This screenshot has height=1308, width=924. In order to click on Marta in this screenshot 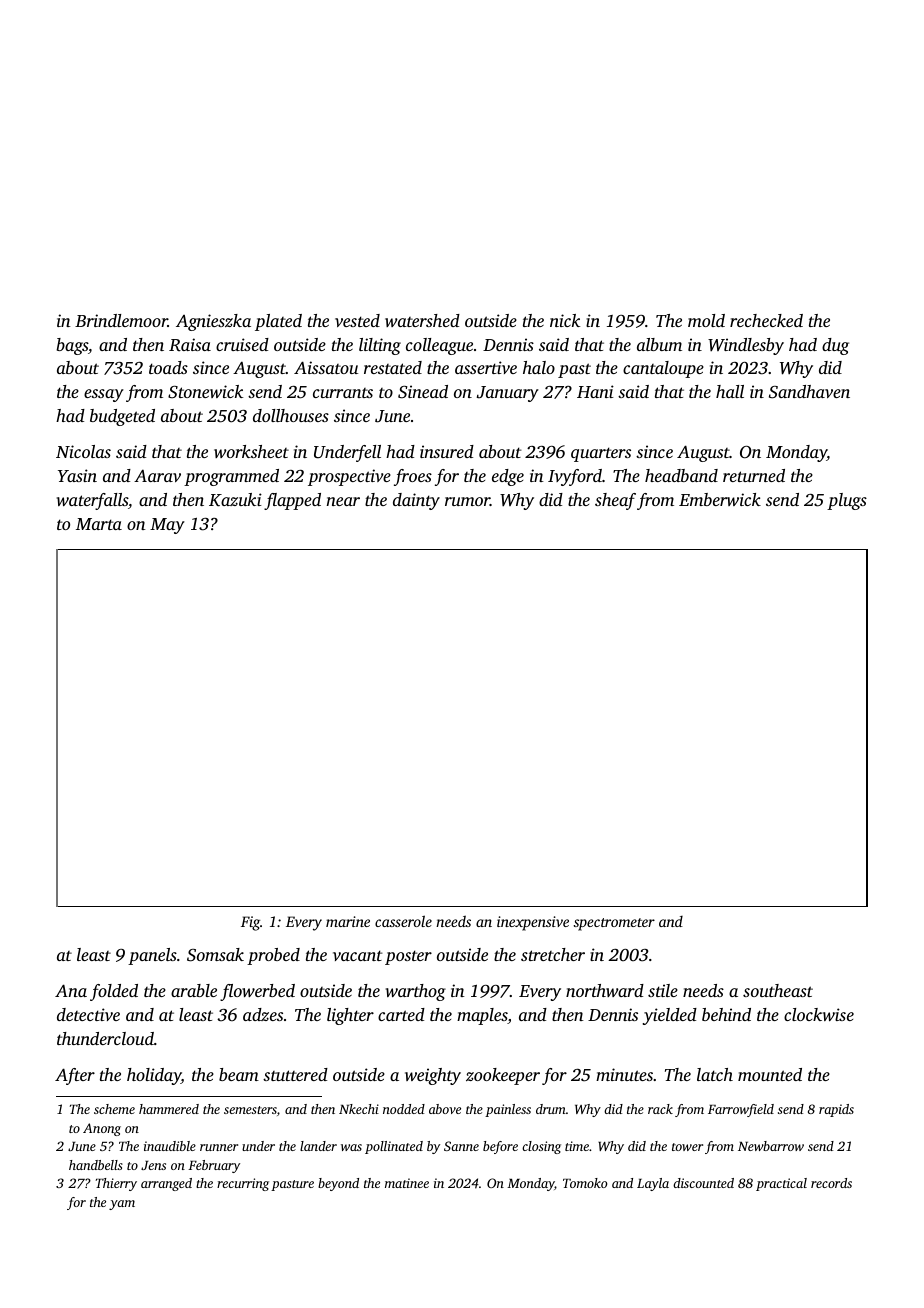, I will do `click(99, 524)`.
